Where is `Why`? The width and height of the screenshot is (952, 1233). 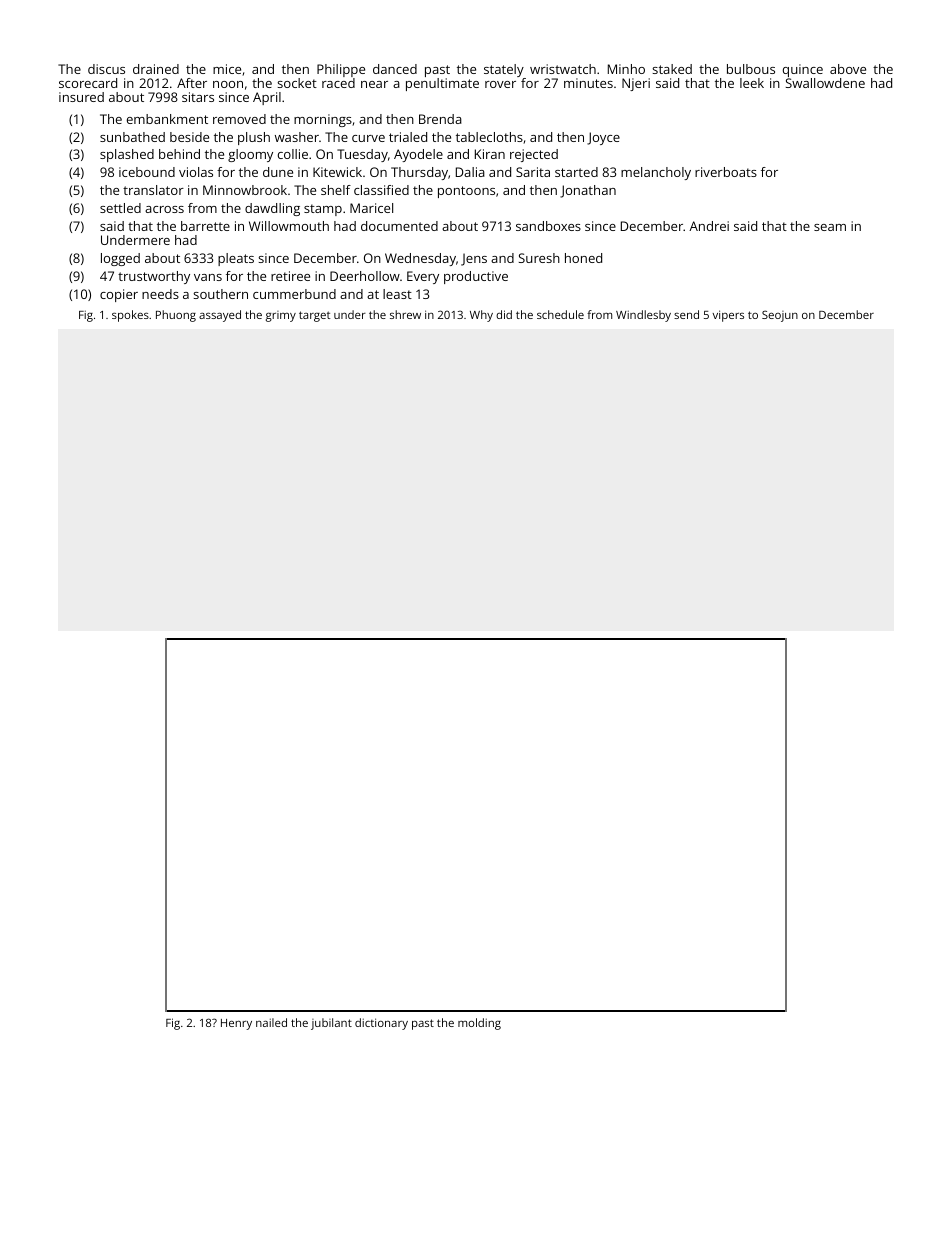 Why is located at coordinates (481, 316).
